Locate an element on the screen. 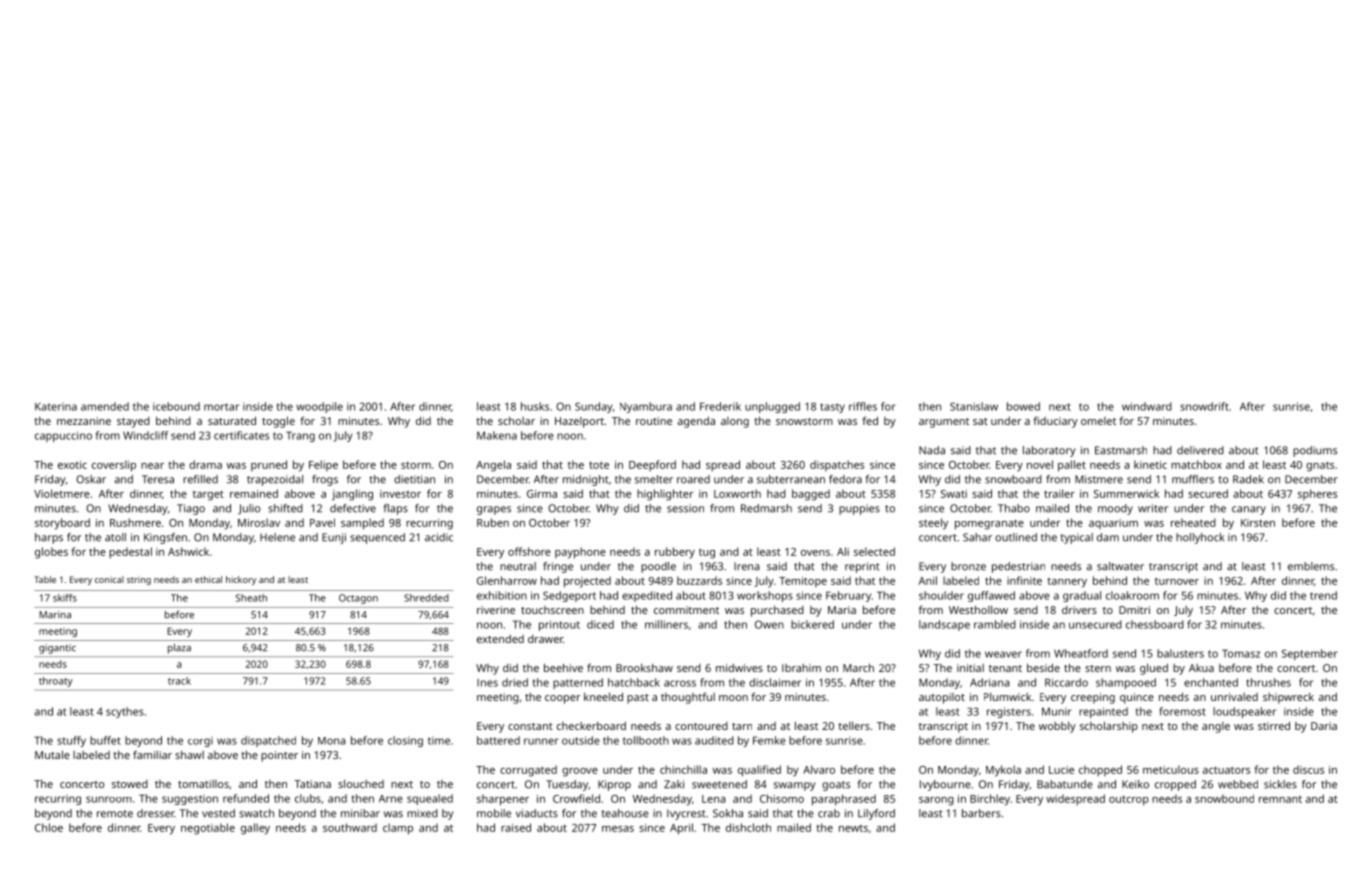 The width and height of the screenshot is (1372, 887). Hazelport is located at coordinates (579, 422).
